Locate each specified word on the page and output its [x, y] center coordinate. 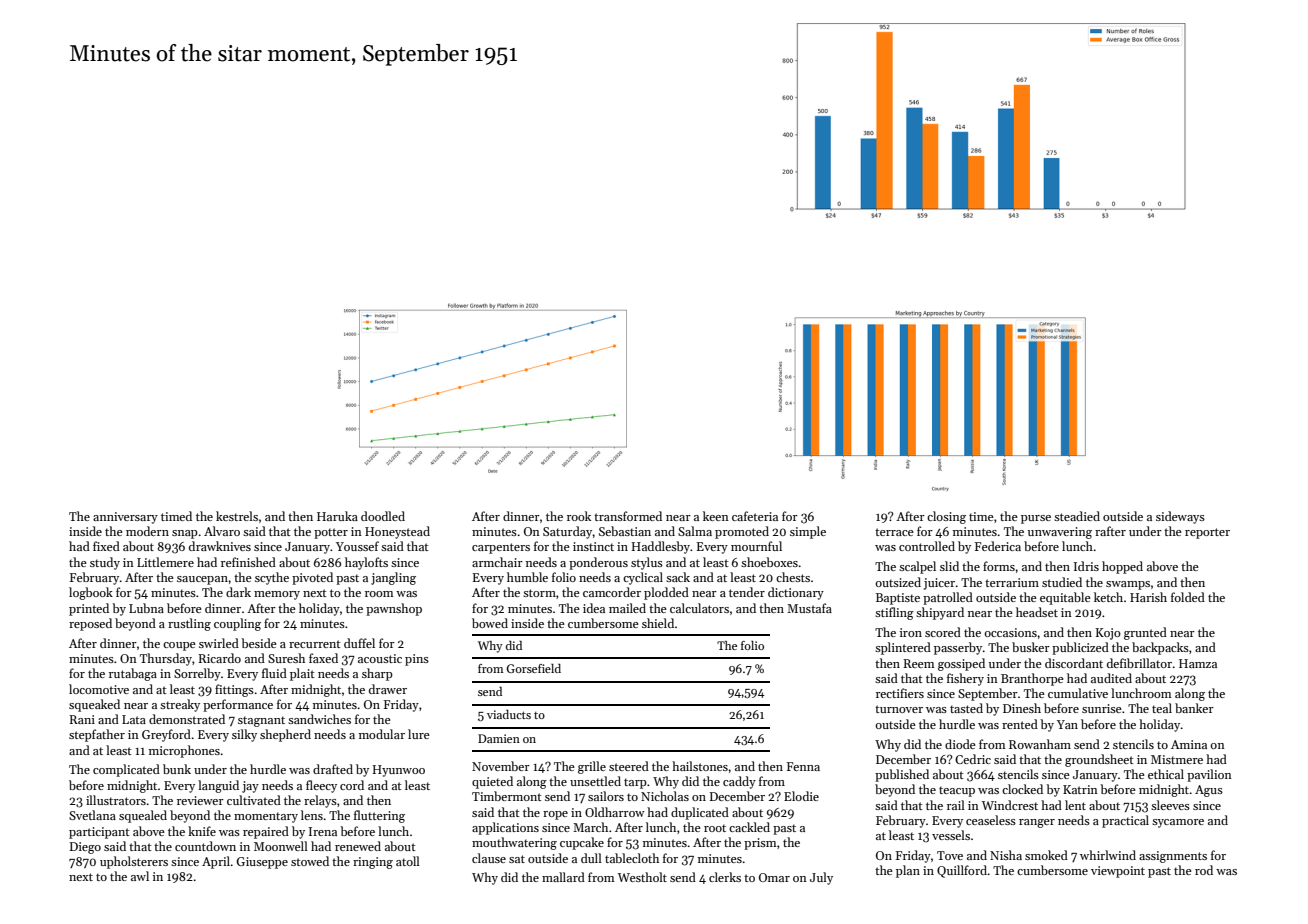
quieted [492, 782]
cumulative [1078, 693]
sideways [1180, 517]
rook [579, 516]
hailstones [700, 766]
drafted [333, 769]
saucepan [202, 580]
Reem [919, 663]
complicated [126, 770]
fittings [234, 690]
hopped [1122, 567]
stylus [647, 563]
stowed [310, 861]
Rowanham [1040, 744]
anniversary [125, 518]
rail [956, 805]
